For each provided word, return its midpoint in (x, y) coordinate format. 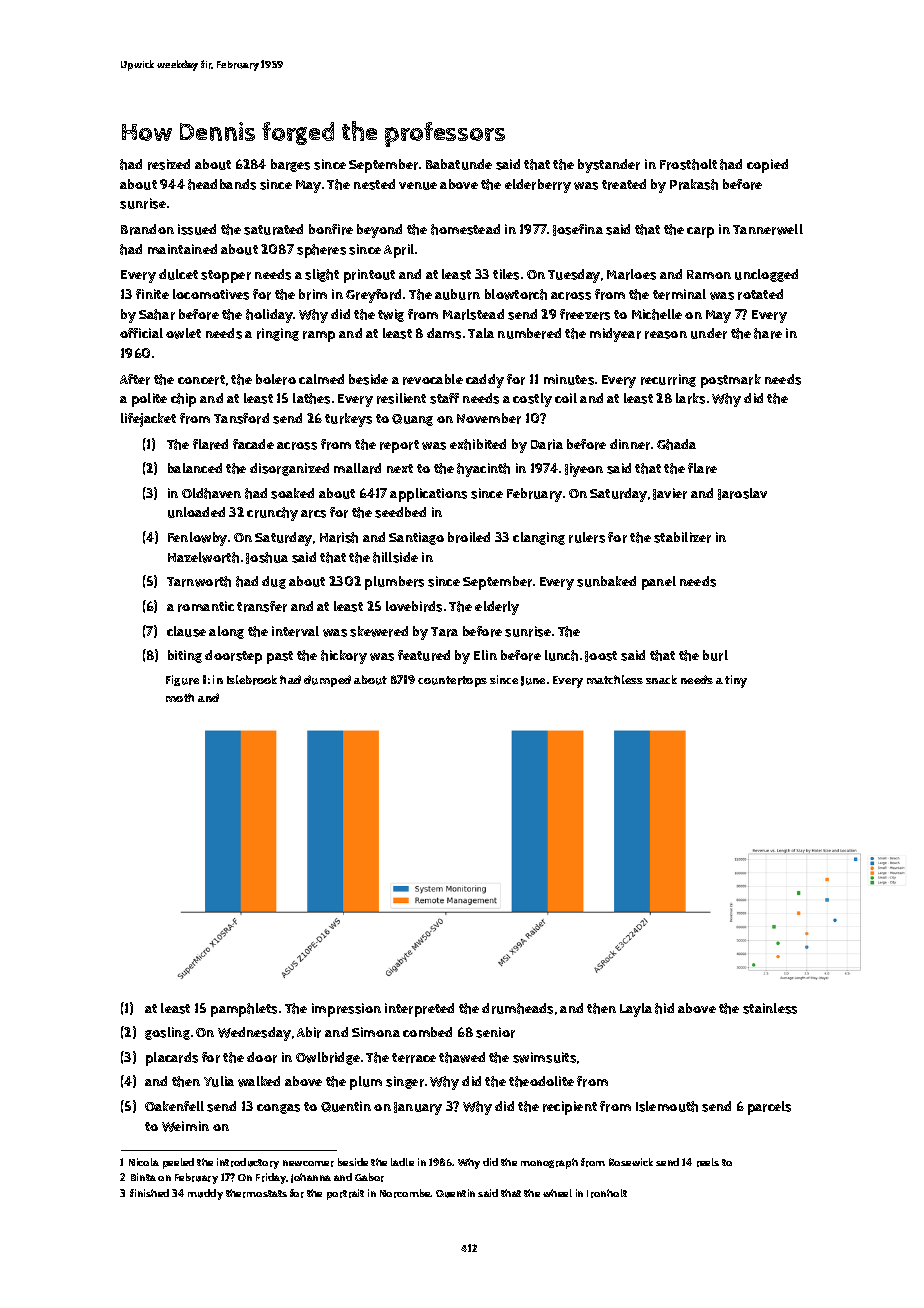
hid (664, 1008)
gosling (167, 1033)
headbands (222, 184)
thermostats (256, 1193)
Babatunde (459, 164)
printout (369, 276)
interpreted (419, 1010)
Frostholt (688, 164)
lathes (311, 398)
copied (767, 166)
